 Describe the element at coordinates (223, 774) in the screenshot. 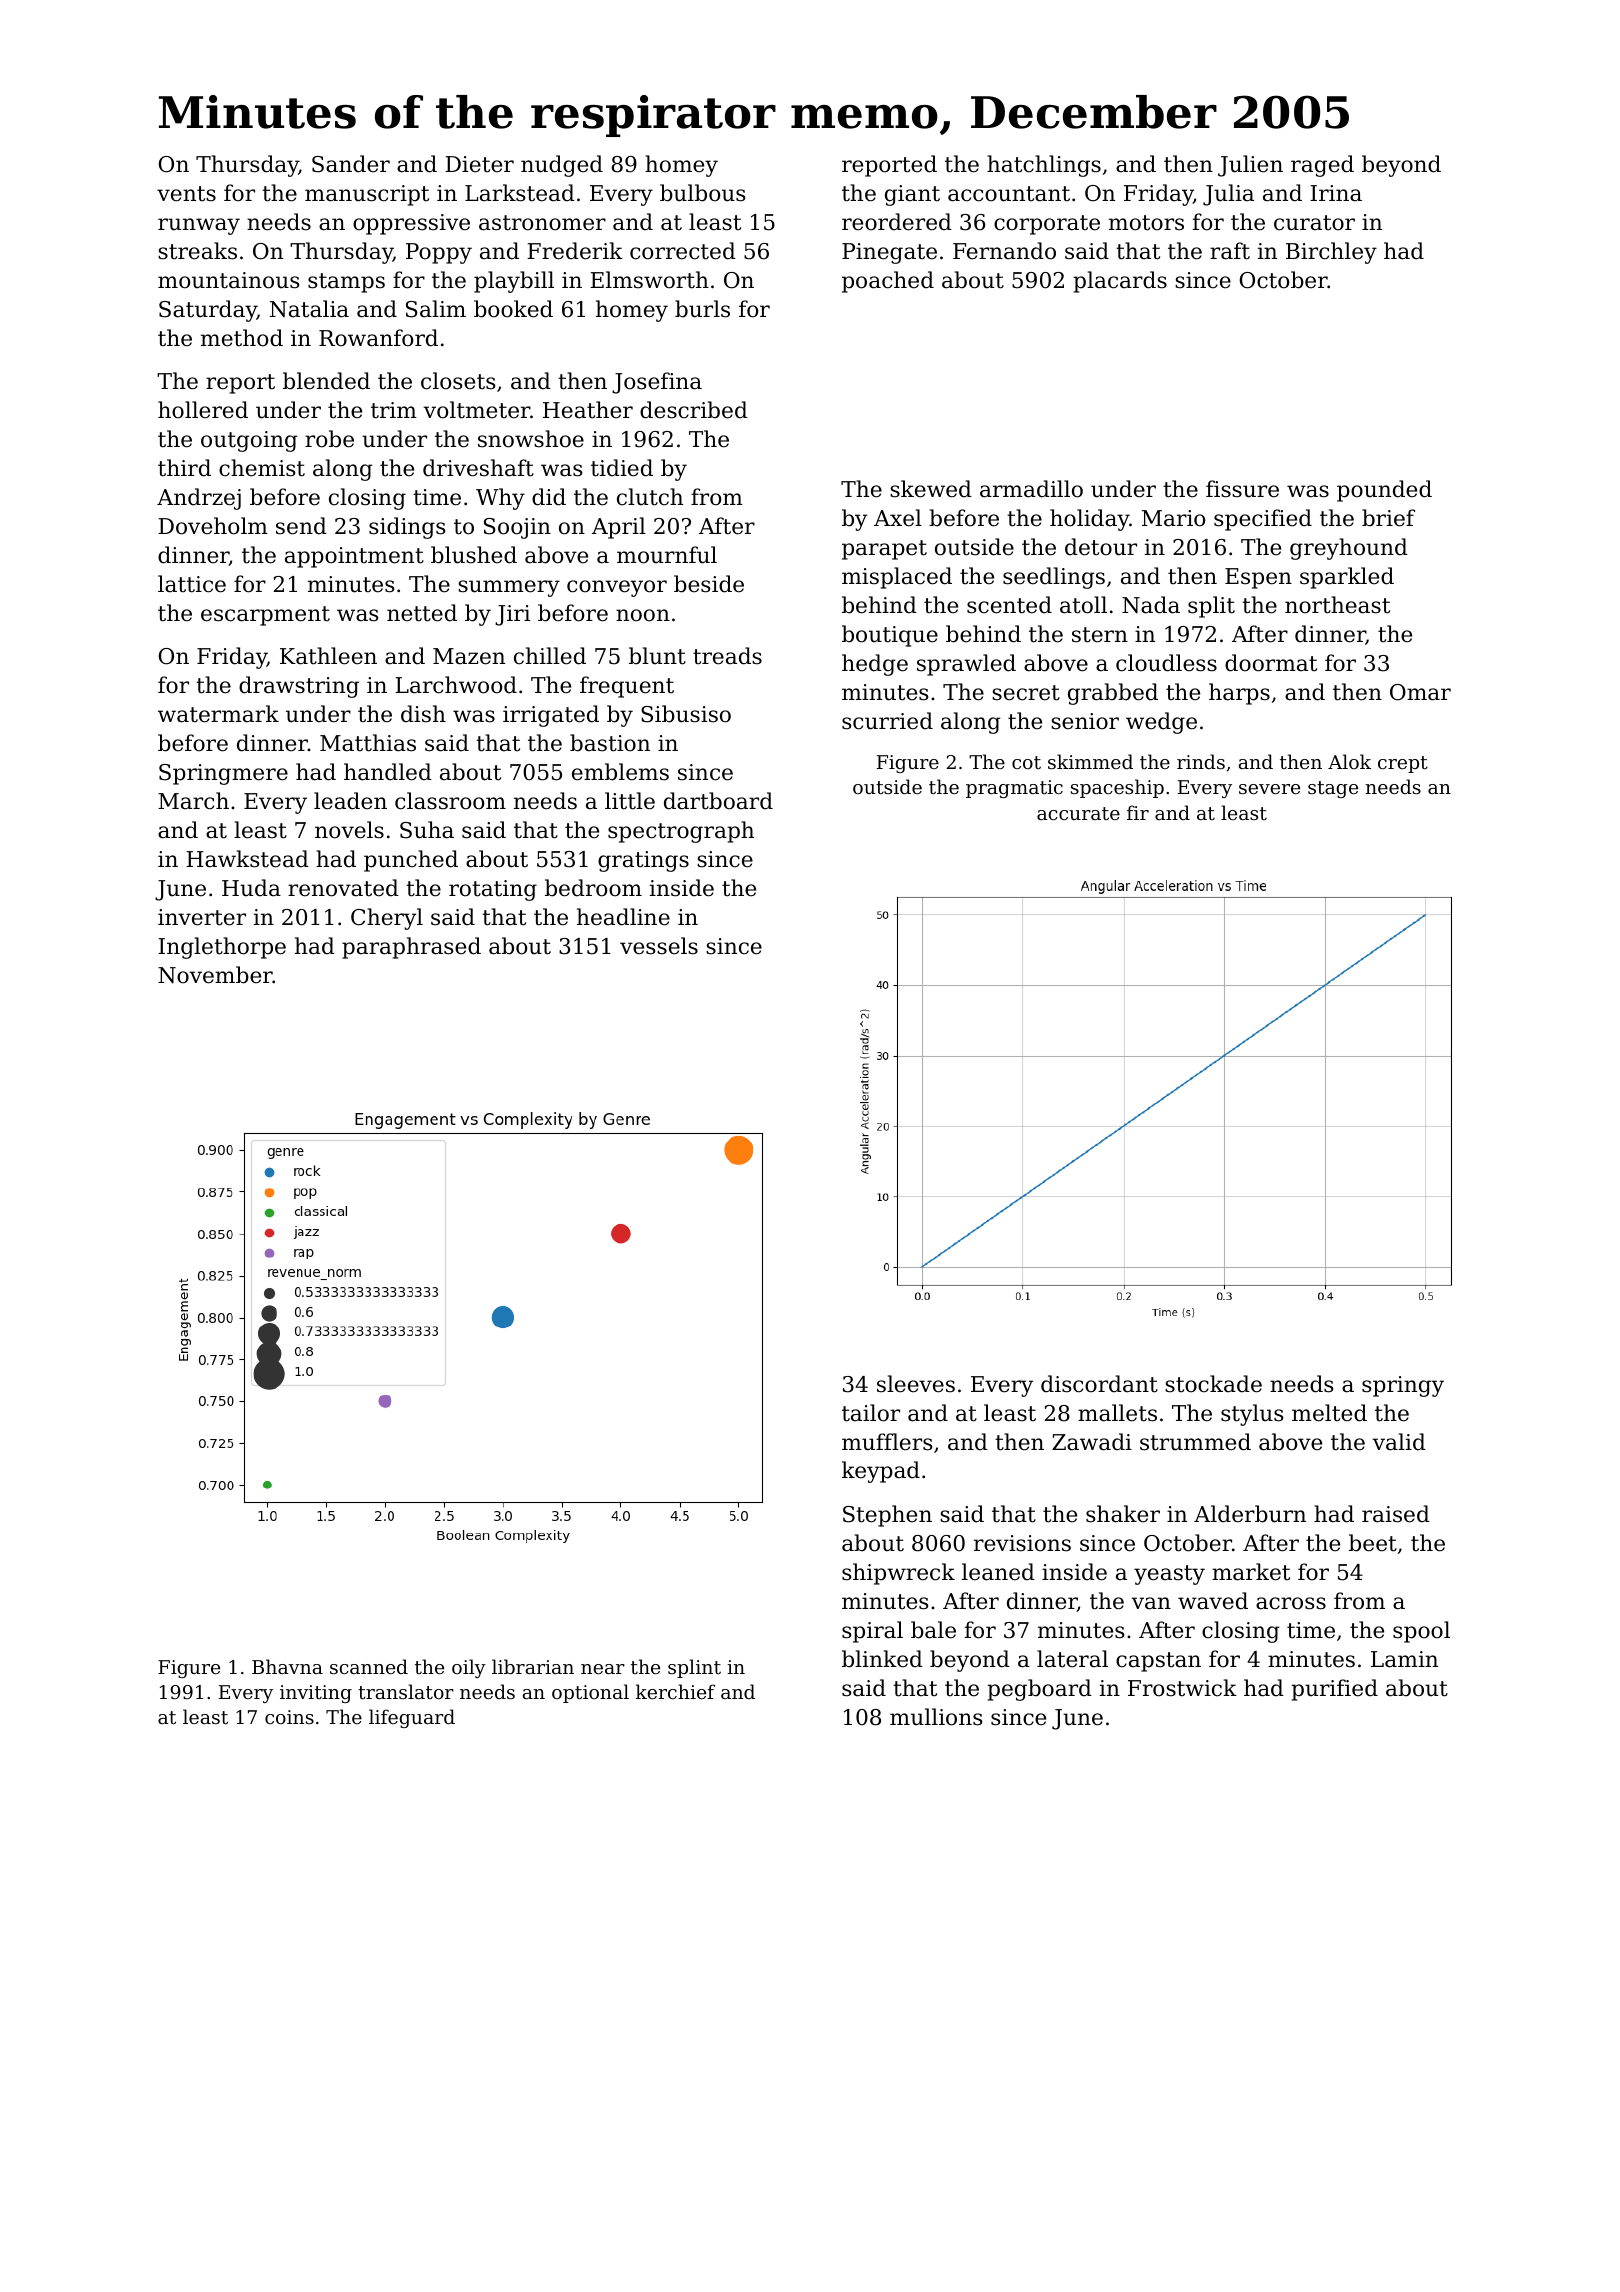

I see `Springmere` at that location.
